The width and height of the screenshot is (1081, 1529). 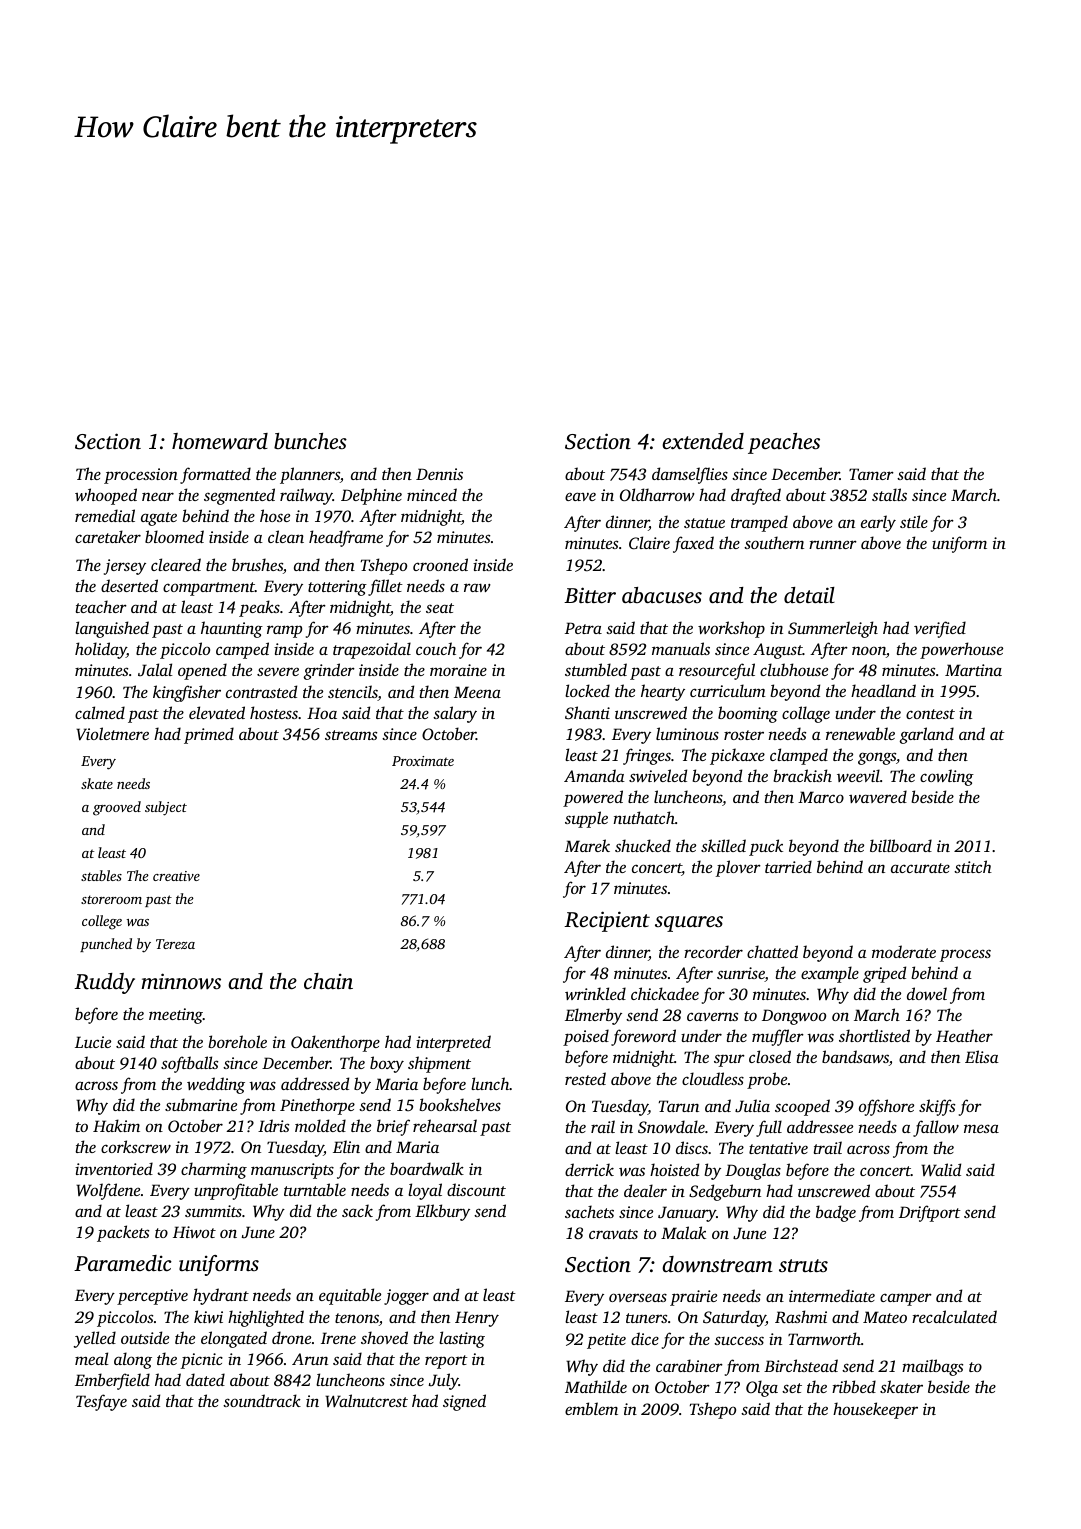 I want to click on Oldharrow, so click(x=657, y=495).
